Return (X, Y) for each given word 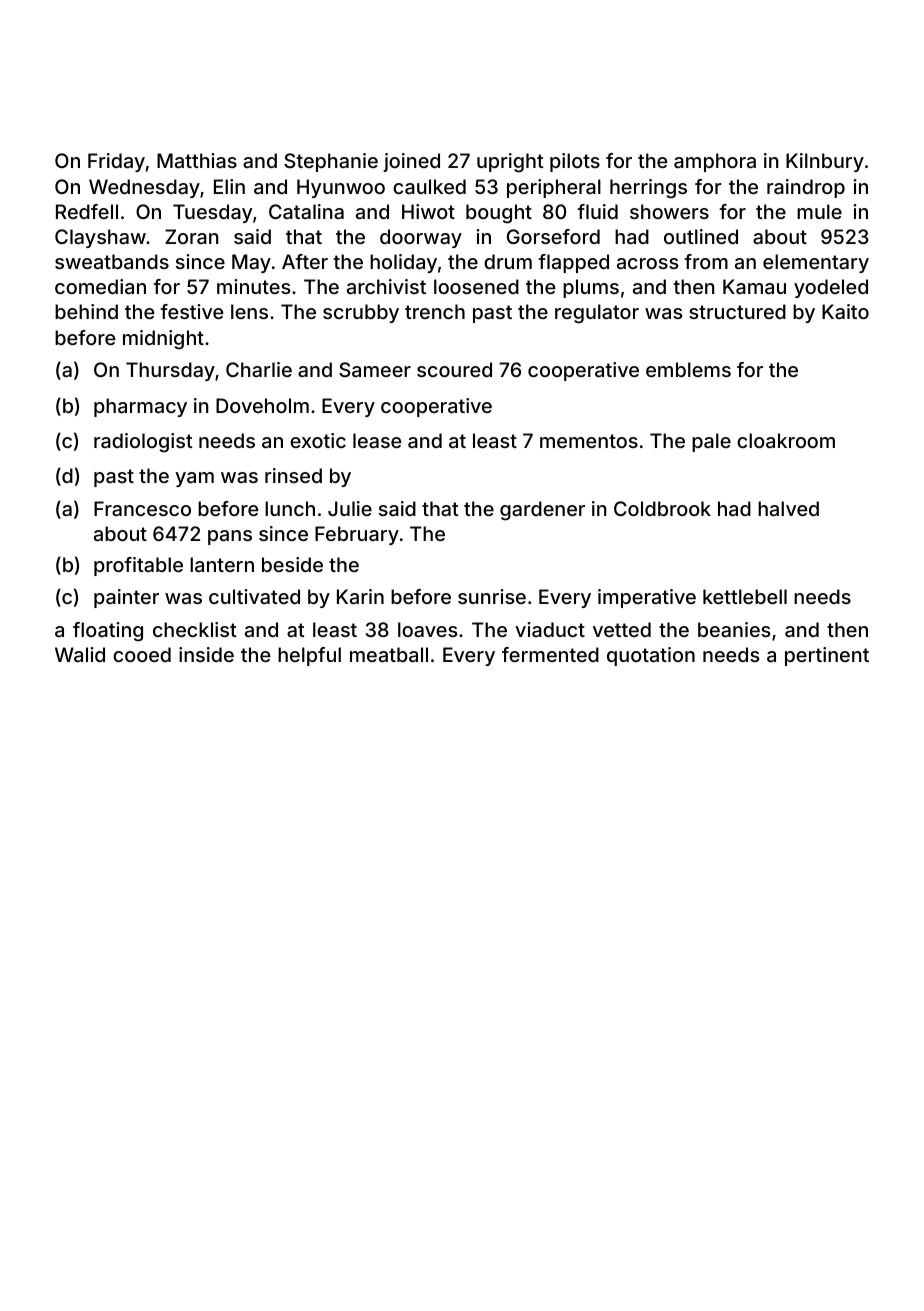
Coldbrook (662, 508)
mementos (589, 441)
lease (377, 440)
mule (819, 211)
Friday (116, 162)
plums (591, 288)
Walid (80, 654)
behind (86, 311)
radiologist (143, 443)
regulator (597, 314)
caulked (429, 186)
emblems (688, 369)
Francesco (142, 508)
